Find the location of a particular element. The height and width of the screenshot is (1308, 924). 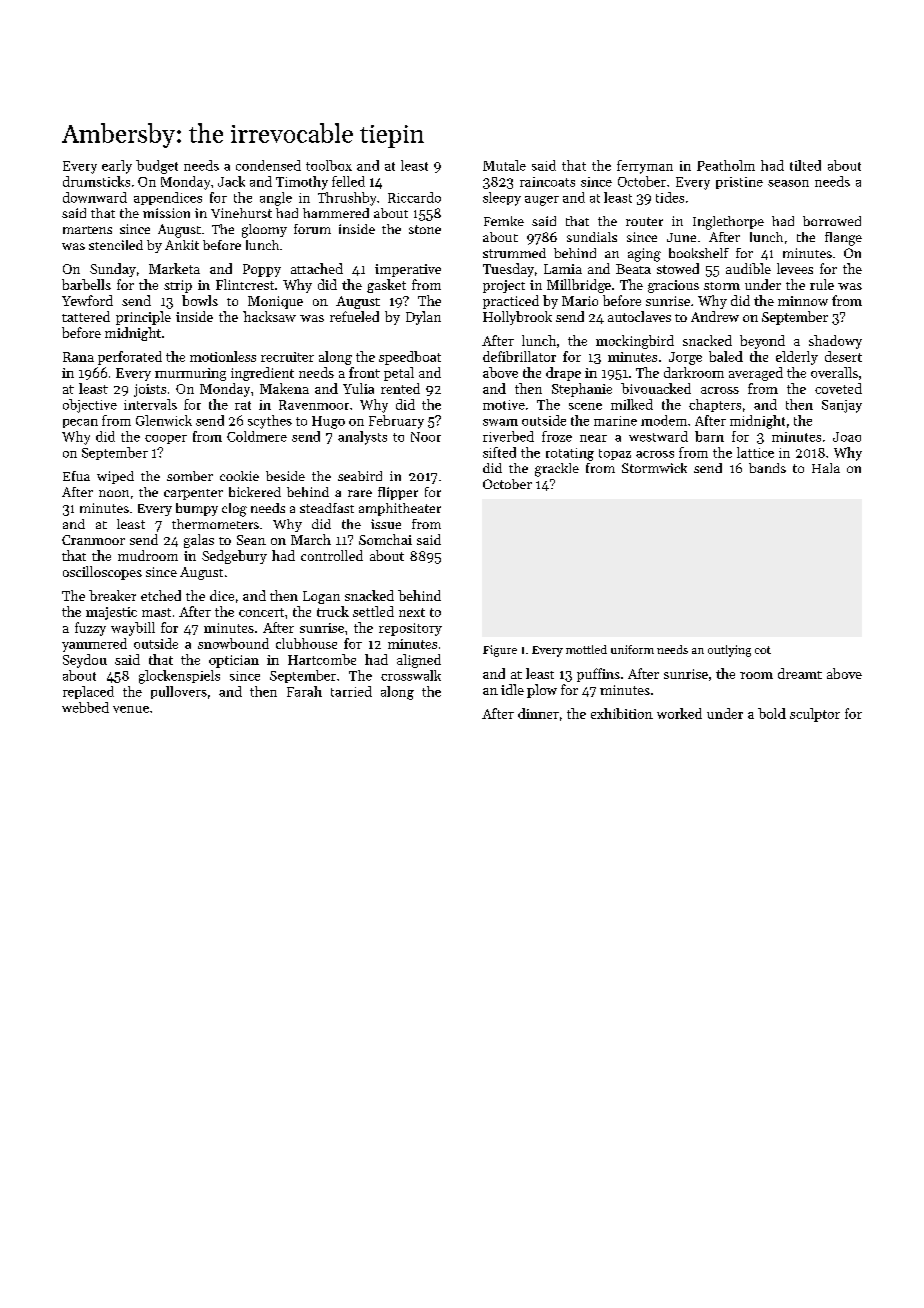

Noor is located at coordinates (426, 437).
